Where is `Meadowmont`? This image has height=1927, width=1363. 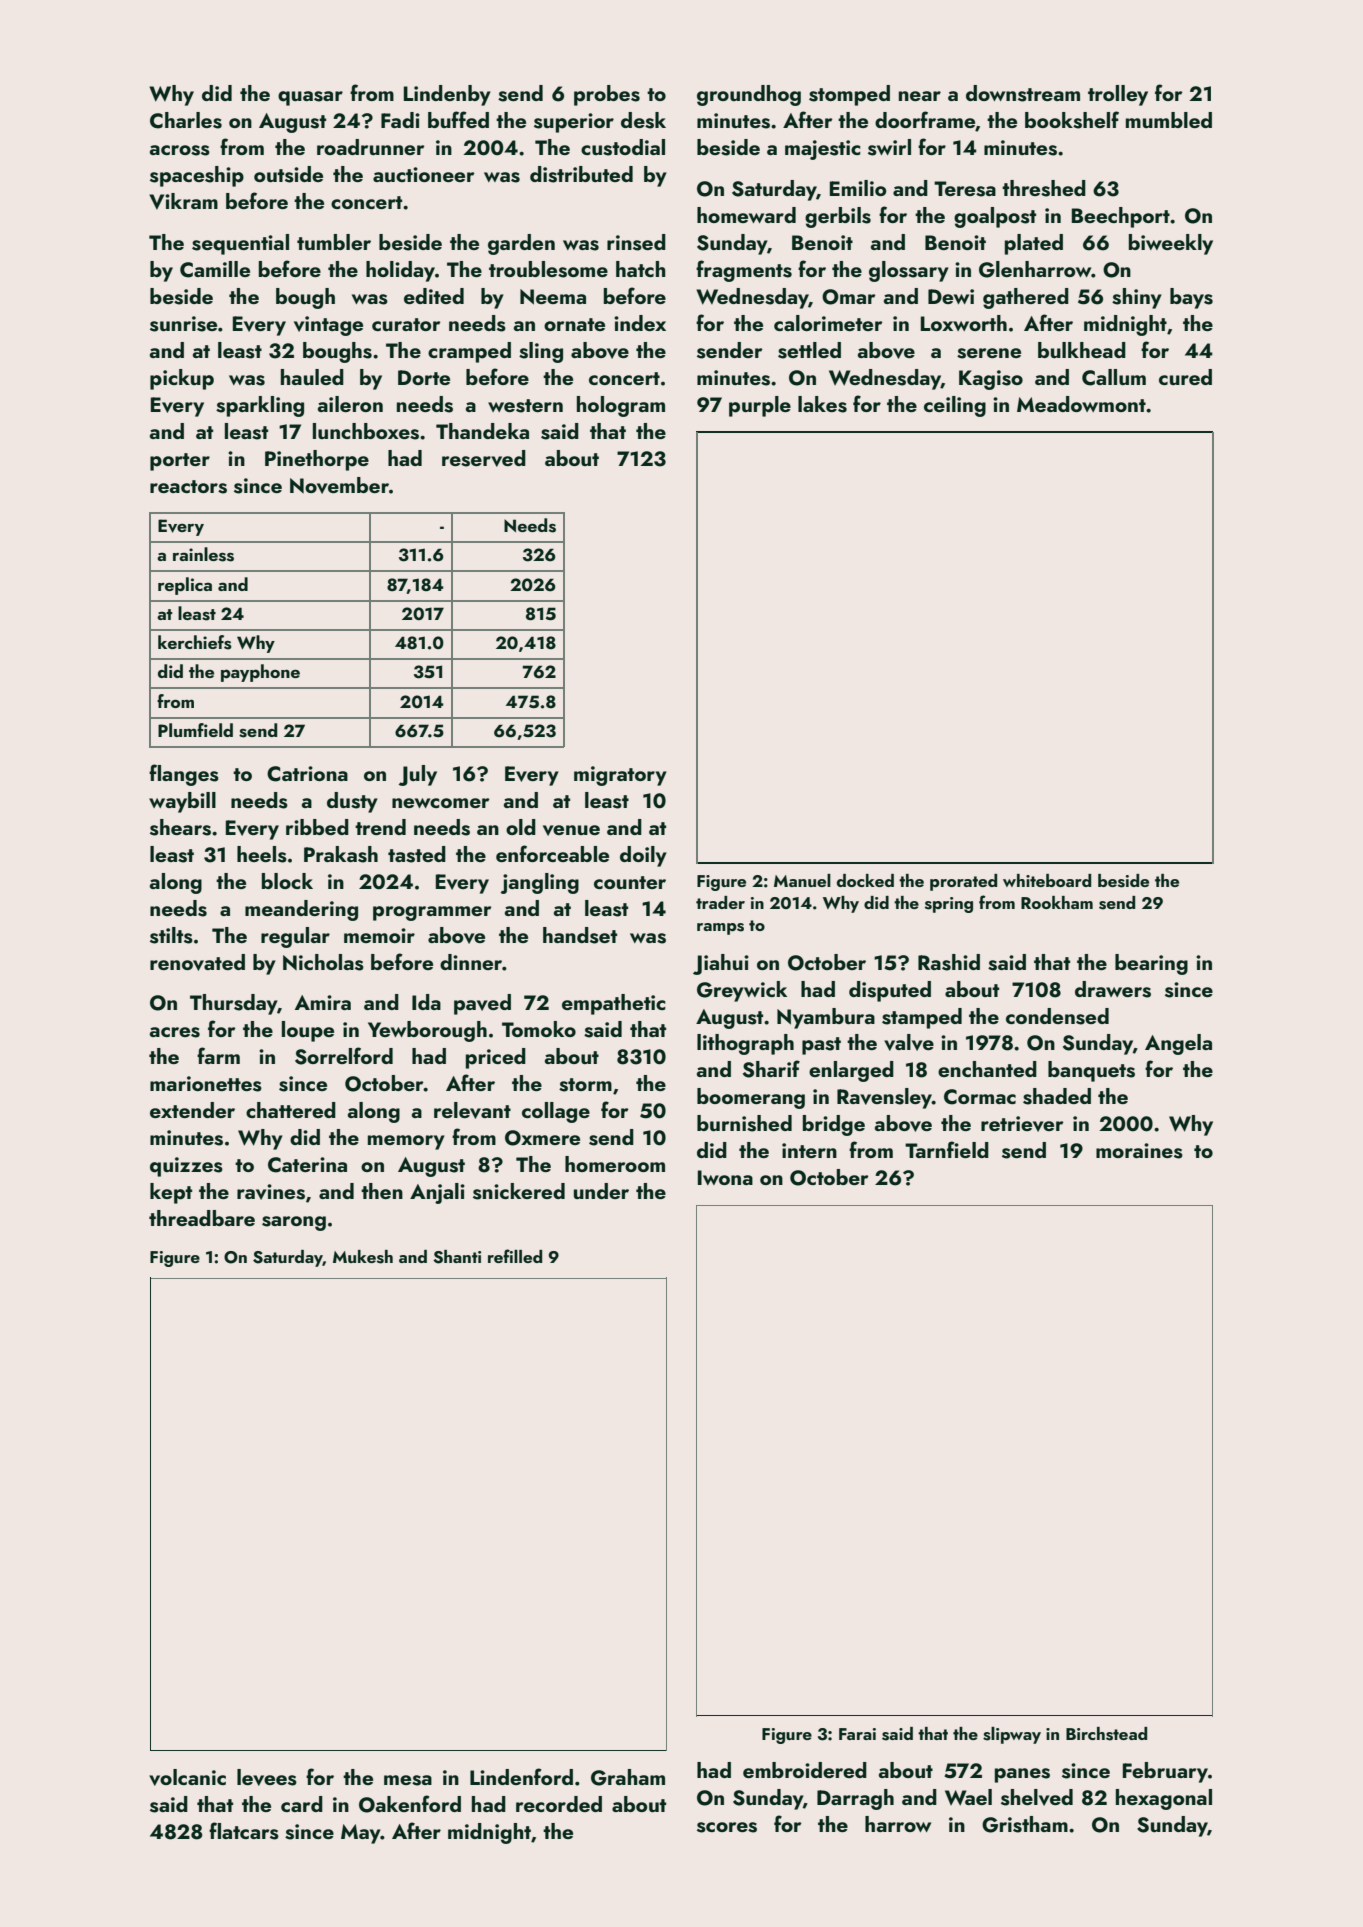
Meadowmont is located at coordinates (1081, 404).
